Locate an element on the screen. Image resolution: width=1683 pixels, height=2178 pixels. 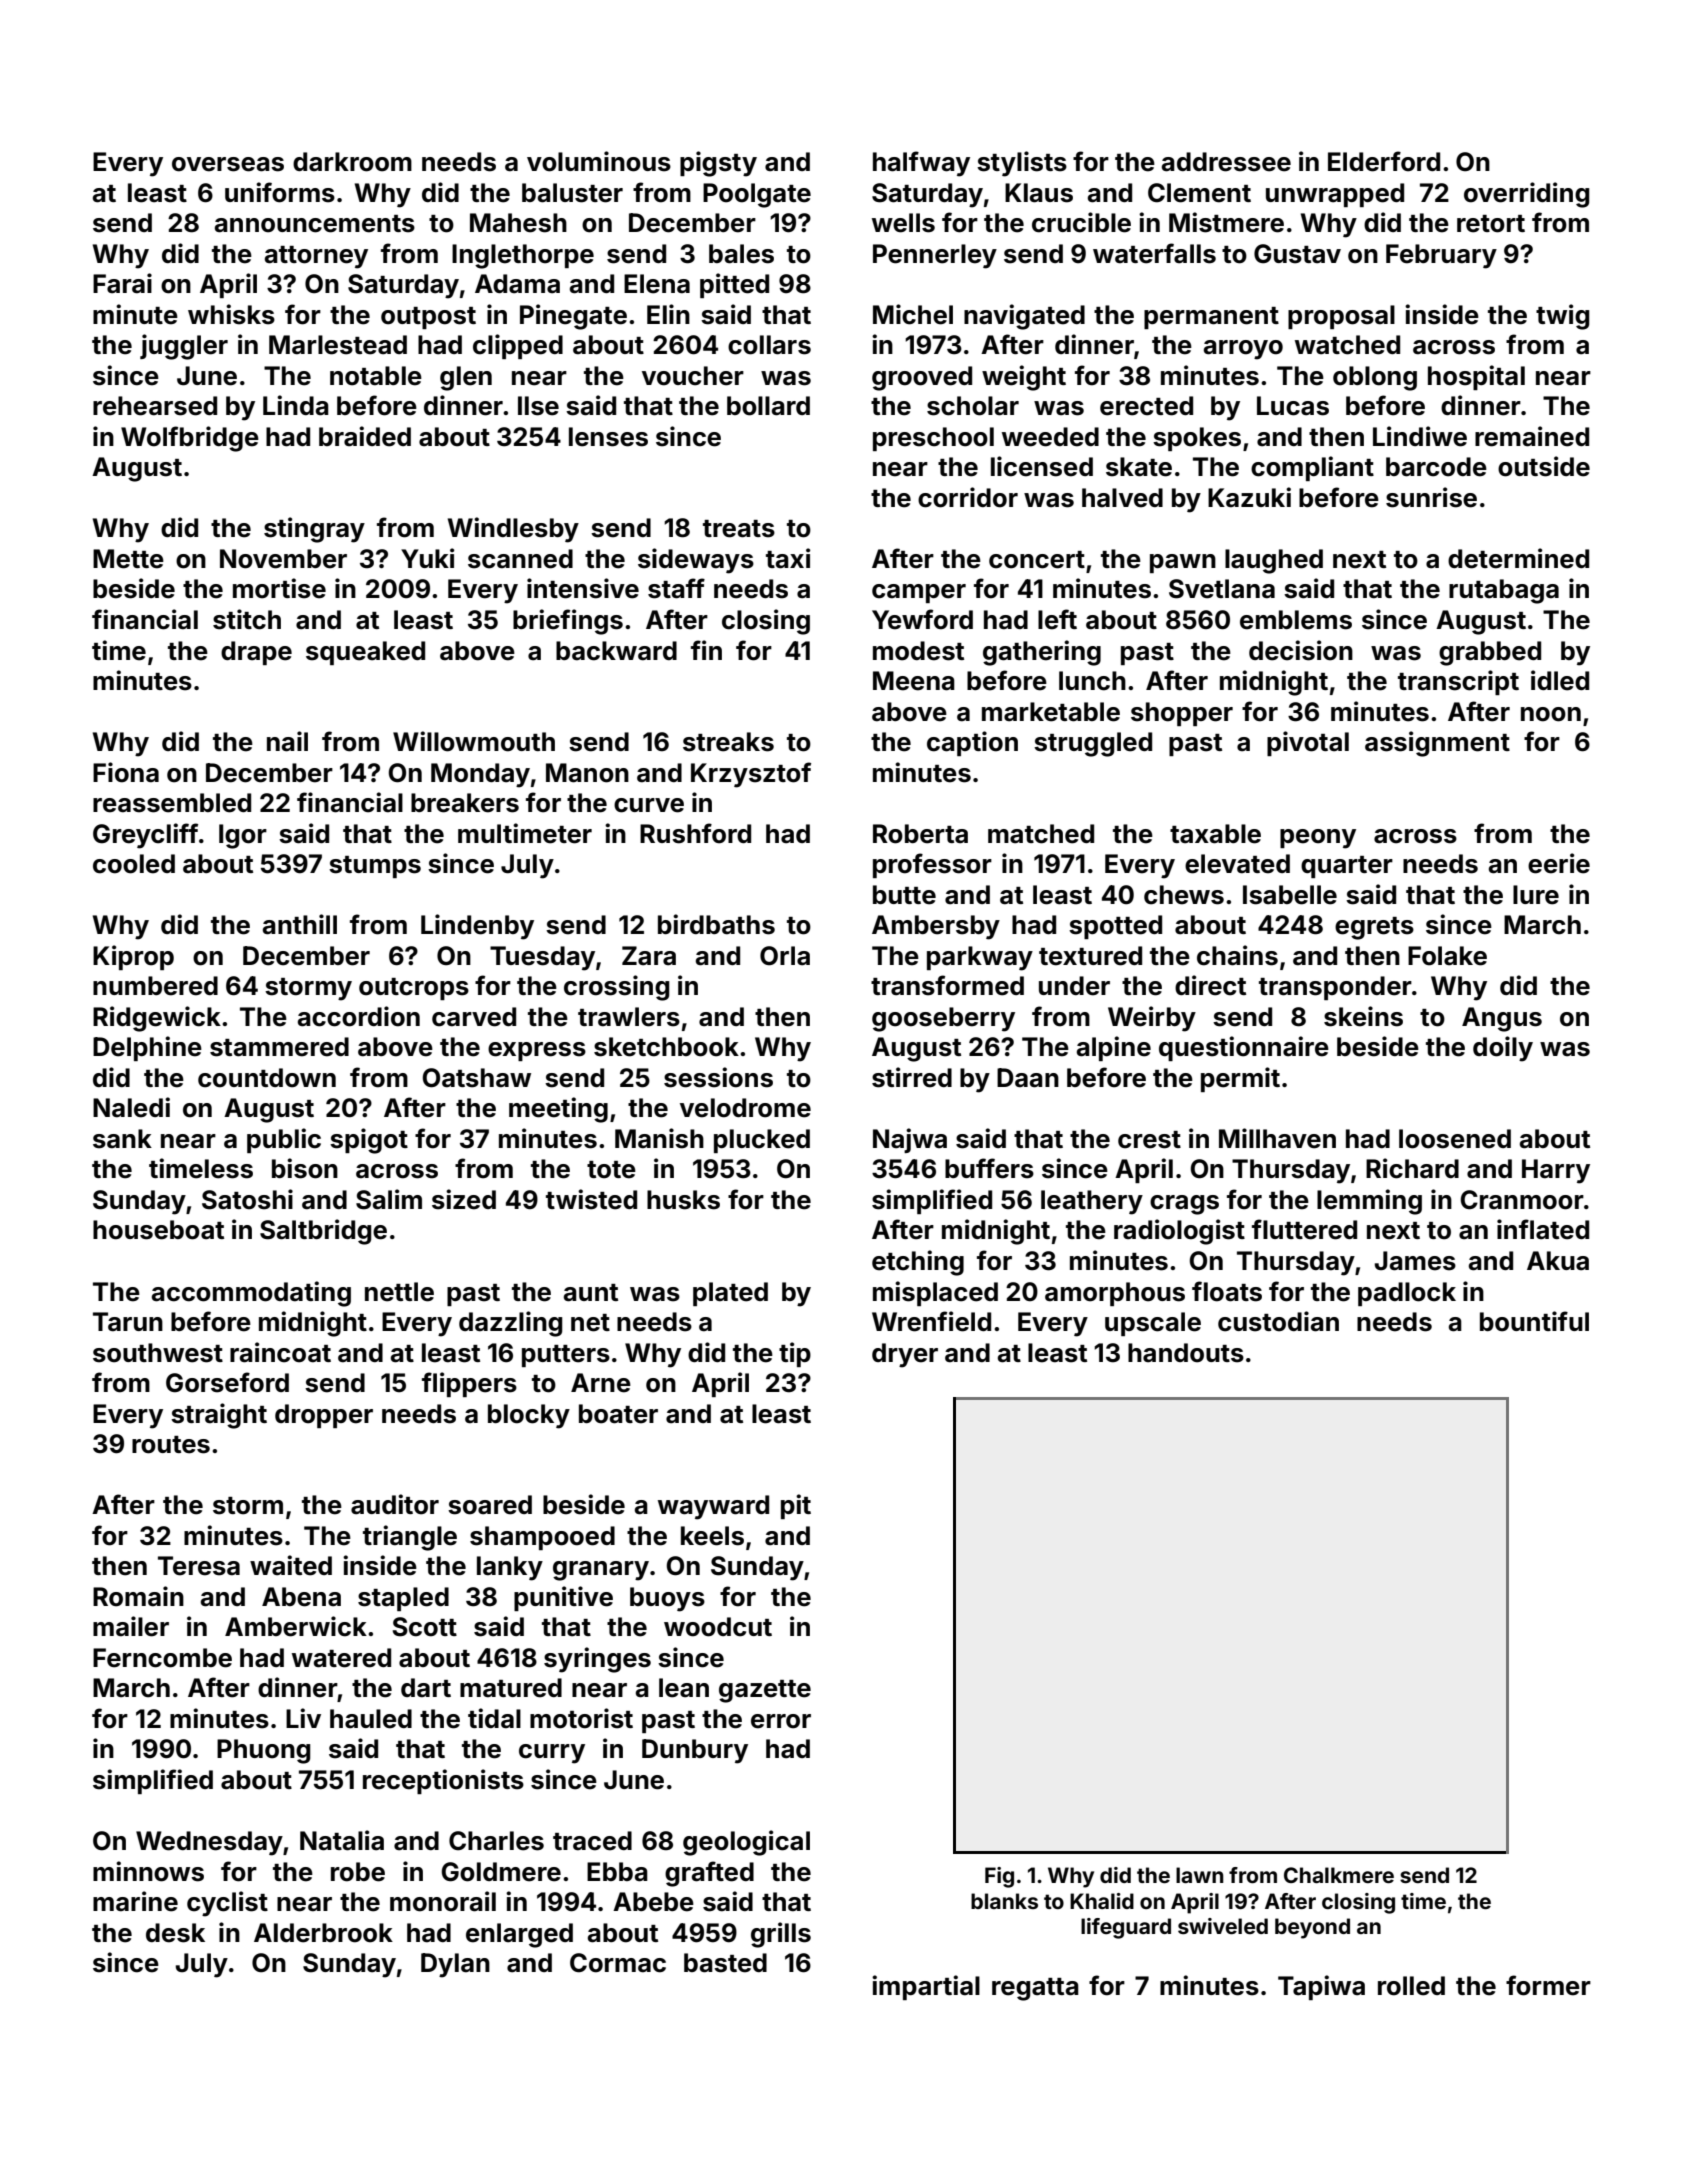
dryer is located at coordinates (905, 1355).
